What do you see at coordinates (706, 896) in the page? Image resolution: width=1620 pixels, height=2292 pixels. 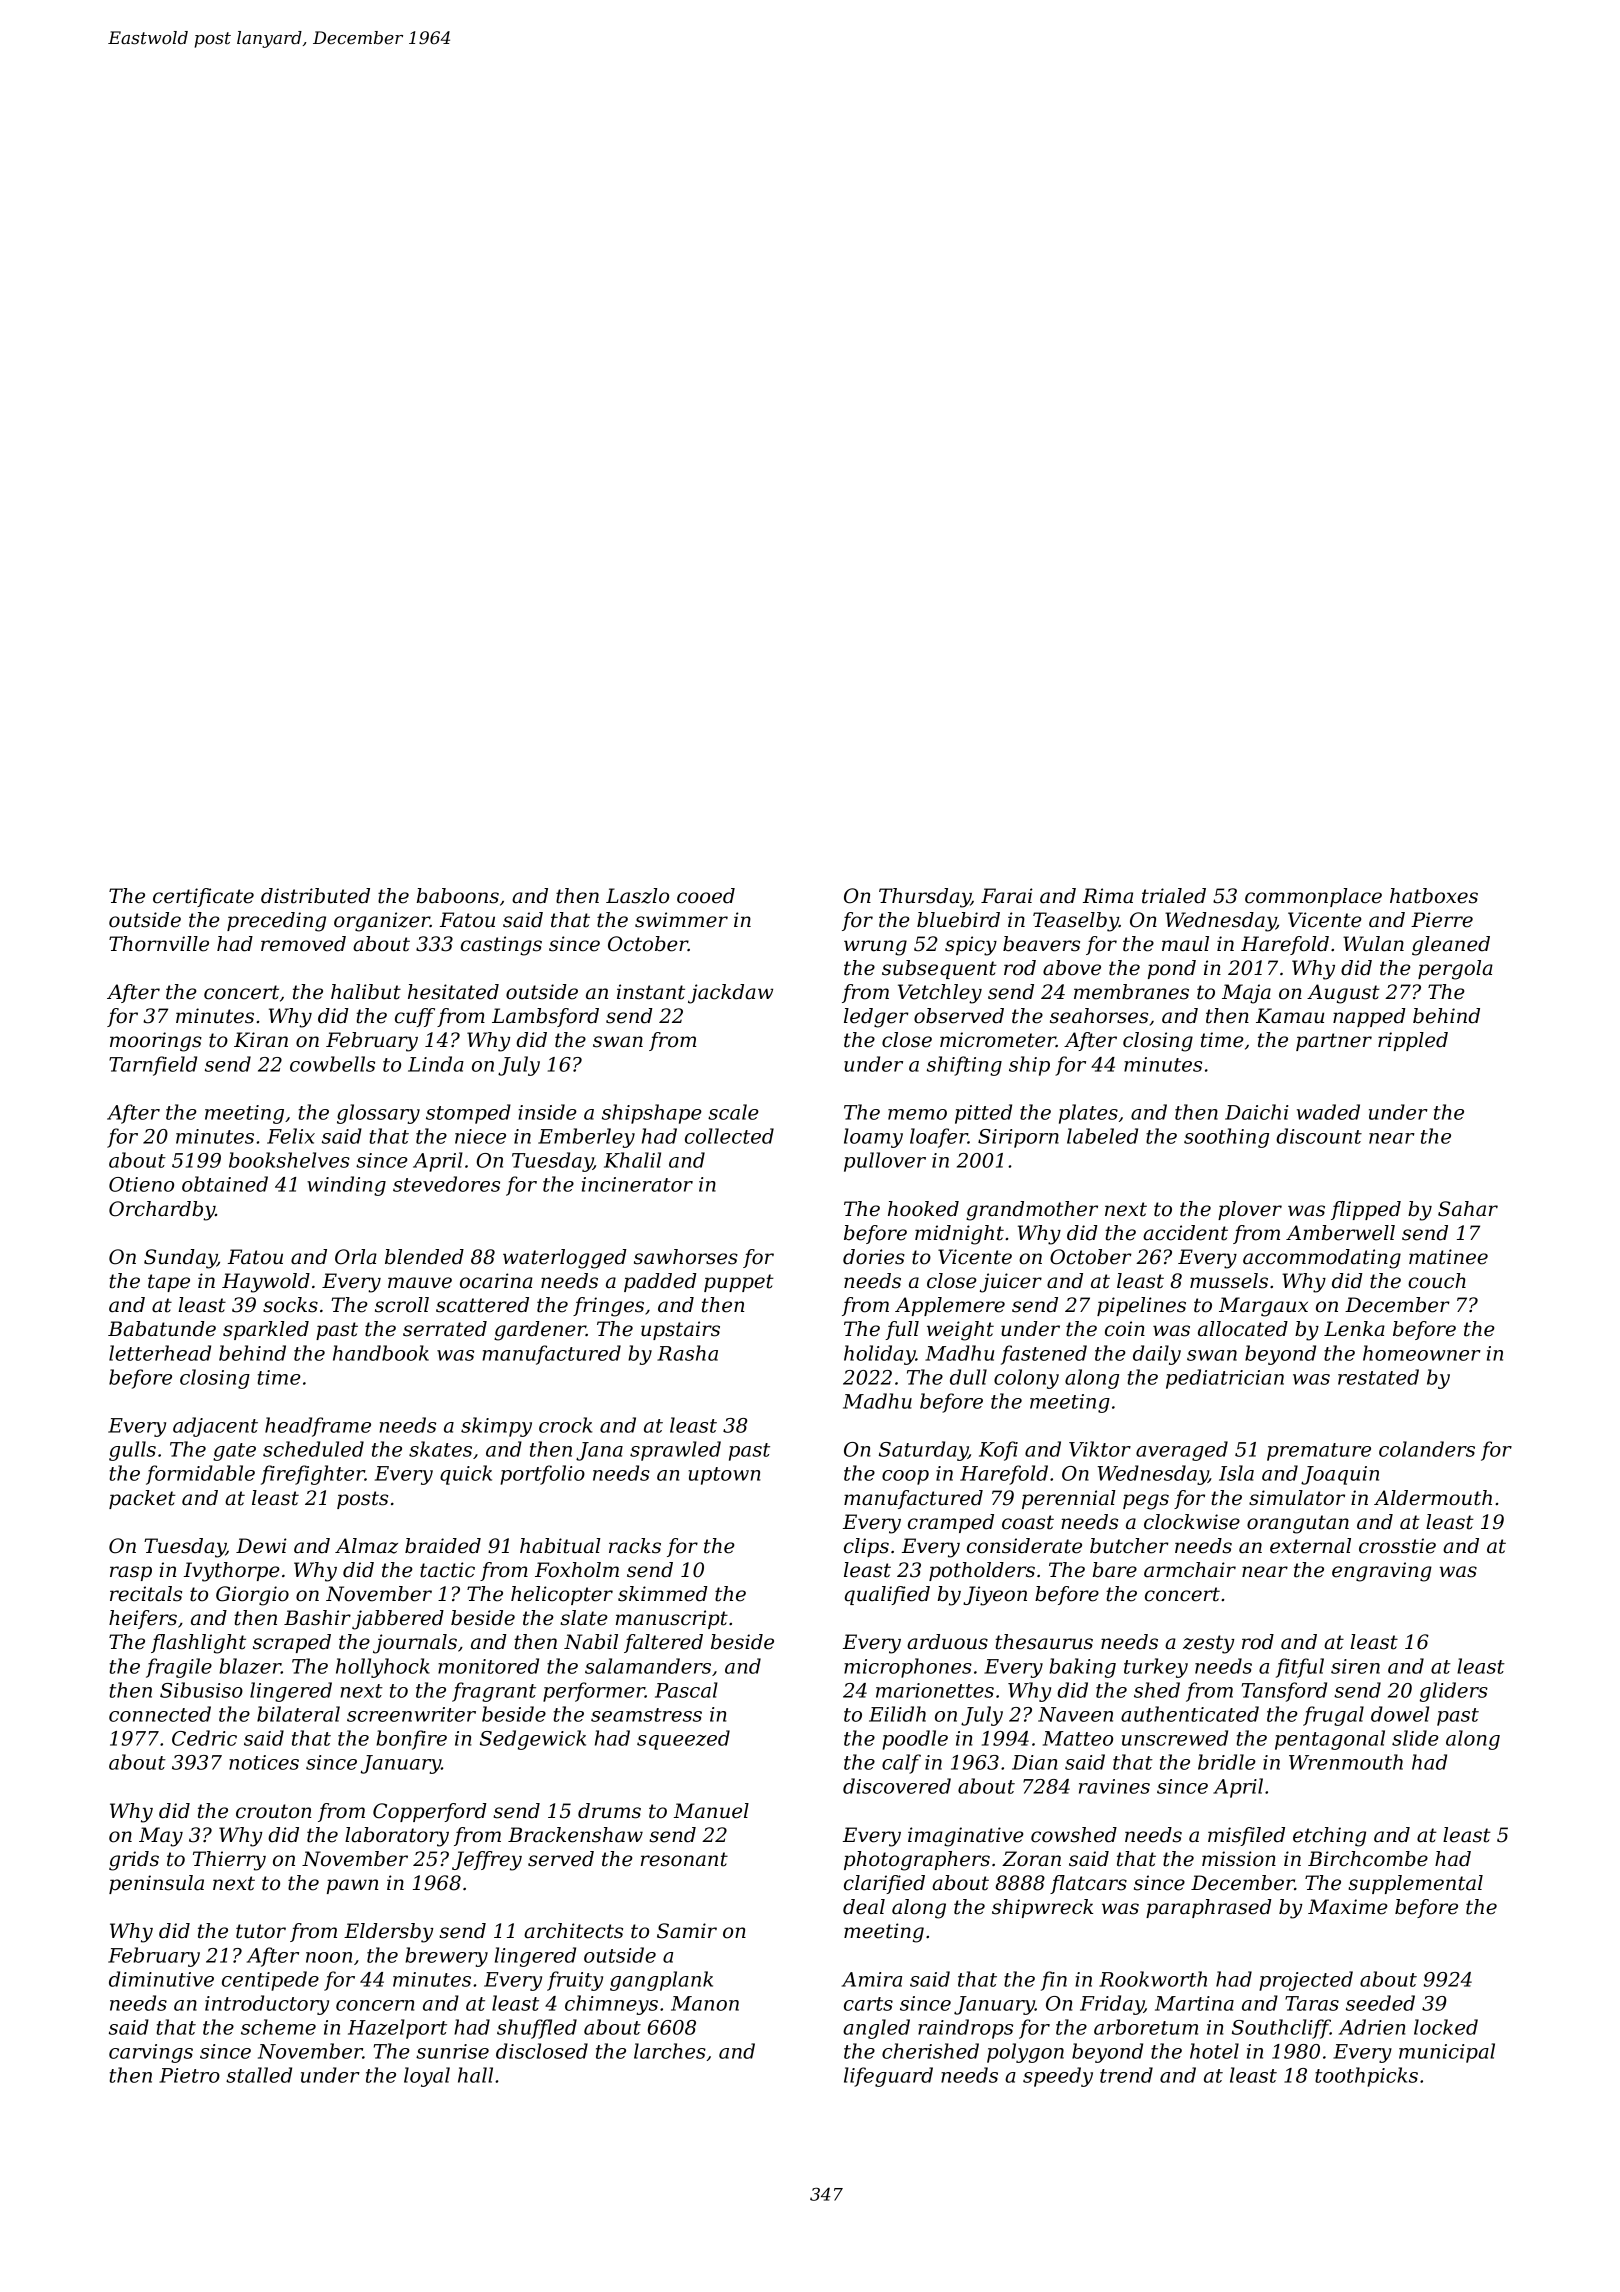 I see `cooed` at bounding box center [706, 896].
